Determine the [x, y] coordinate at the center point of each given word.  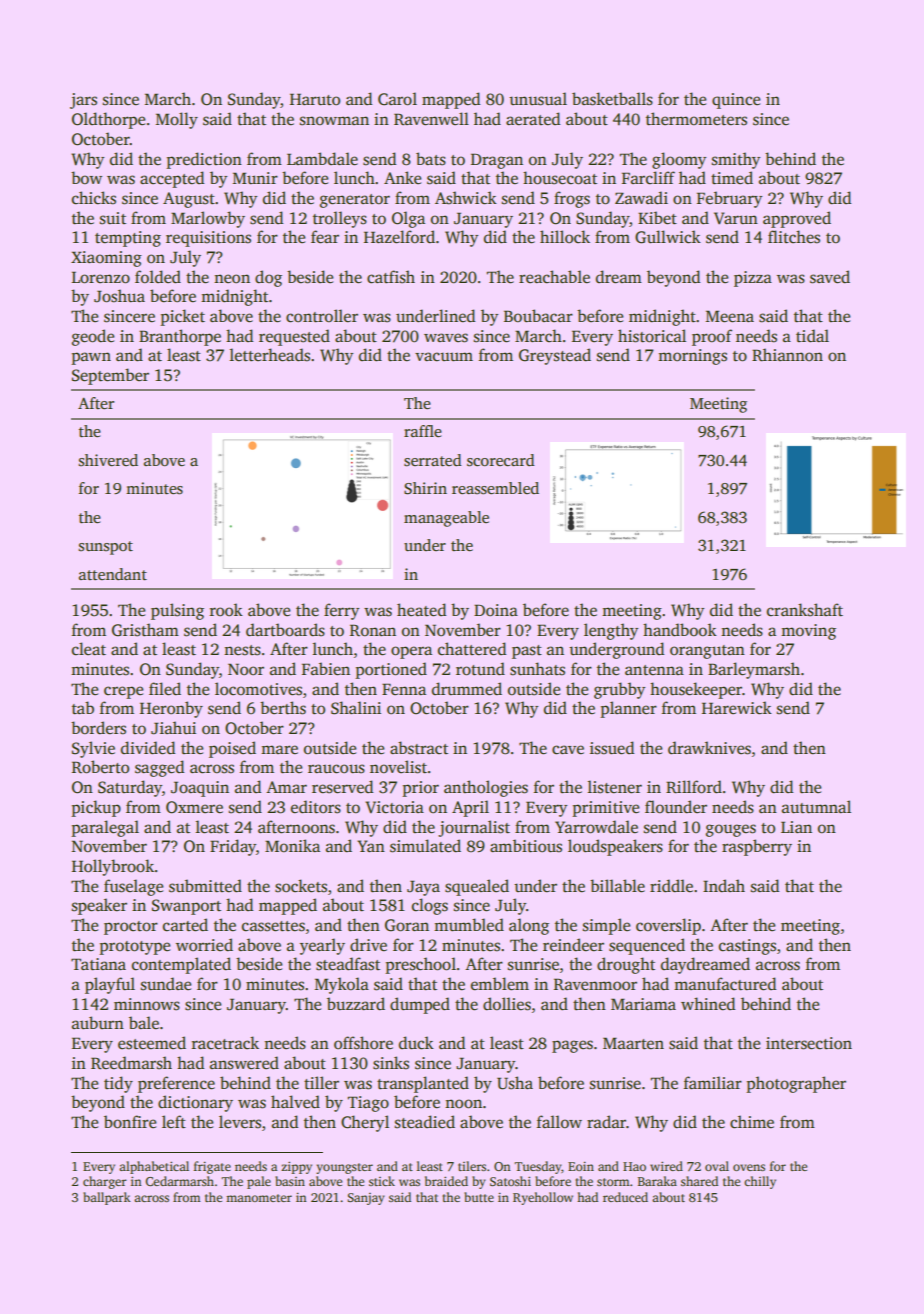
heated [421, 610]
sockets [301, 886]
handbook [680, 630]
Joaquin [200, 789]
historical [652, 336]
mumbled [469, 925]
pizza [753, 279]
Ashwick [466, 198]
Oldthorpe [108, 120]
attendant [113, 574]
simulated [425, 846]
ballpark [107, 1198]
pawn [91, 358]
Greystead [555, 356]
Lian [796, 827]
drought [626, 965]
